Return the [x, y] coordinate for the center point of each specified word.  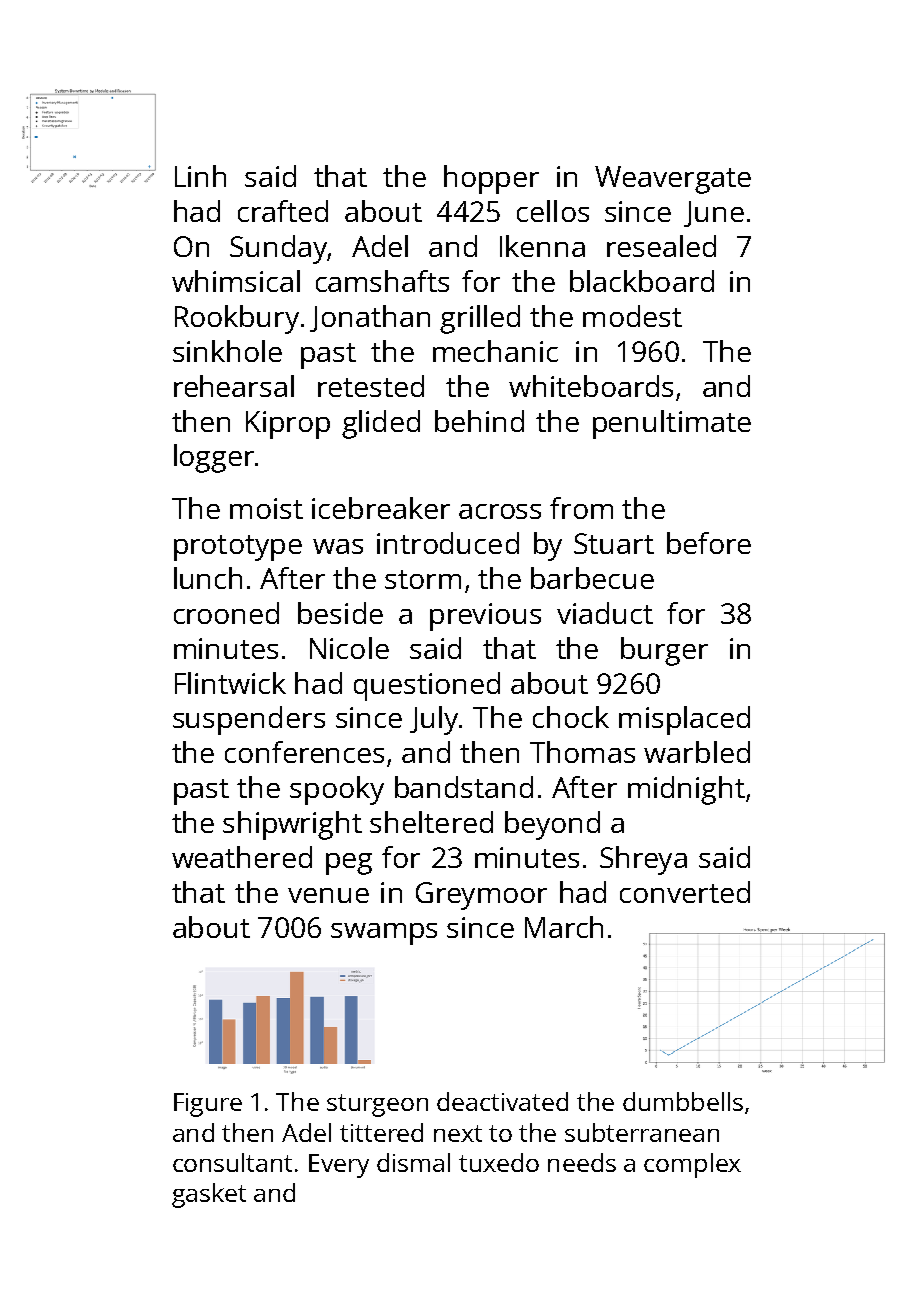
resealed [661, 246]
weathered [242, 857]
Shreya [643, 860]
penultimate [672, 424]
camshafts [382, 281]
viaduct [605, 613]
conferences [304, 752]
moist [266, 508]
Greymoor [481, 896]
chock [571, 717]
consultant [232, 1162]
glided [381, 424]
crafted [283, 211]
